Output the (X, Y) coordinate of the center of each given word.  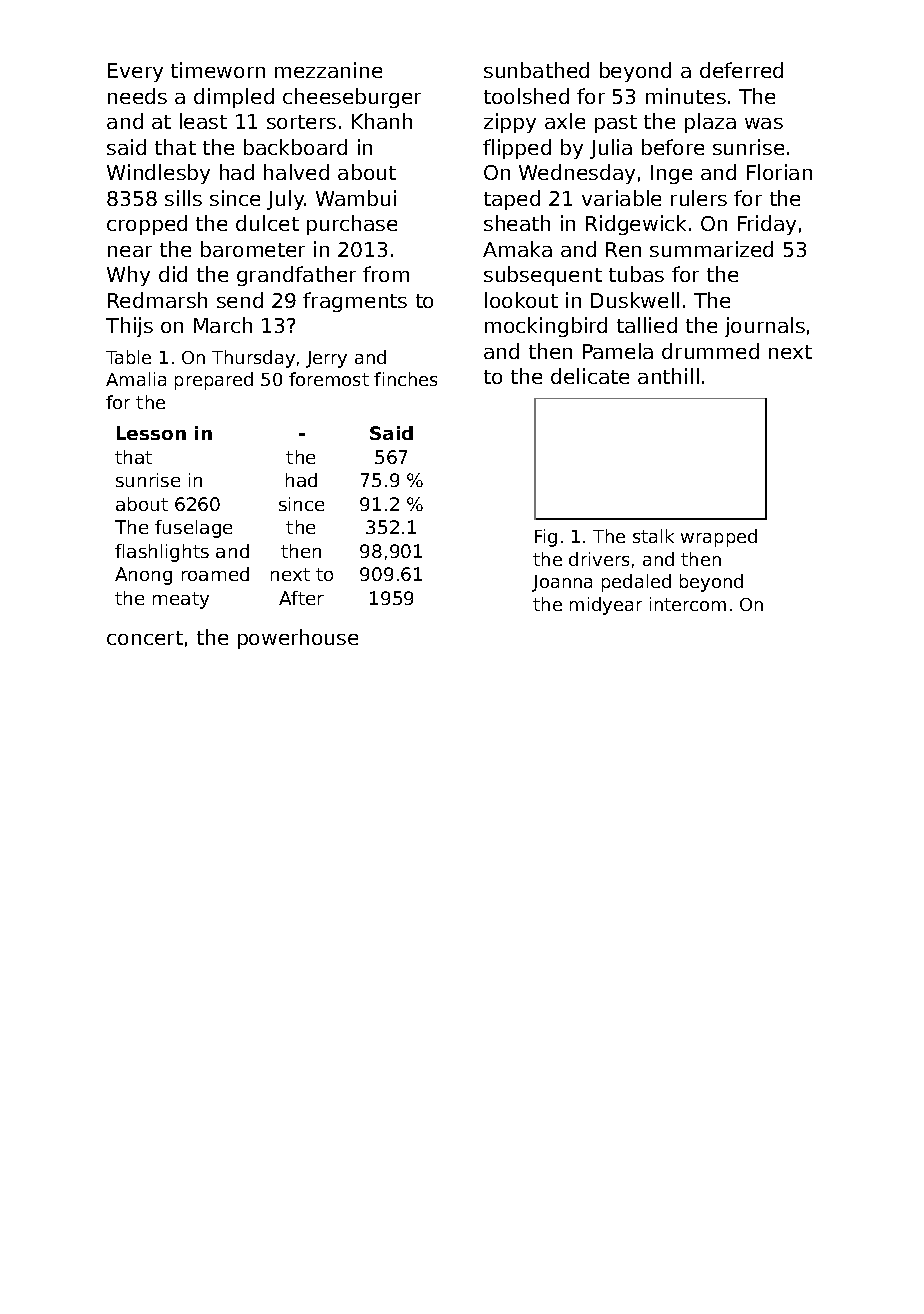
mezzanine (328, 70)
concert (145, 638)
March (223, 325)
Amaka (517, 249)
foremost (329, 379)
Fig (546, 538)
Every (135, 72)
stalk (653, 536)
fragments (355, 302)
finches (405, 379)
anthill (668, 376)
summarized (711, 249)
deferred (741, 70)
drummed (710, 351)
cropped (147, 225)
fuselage (193, 529)
